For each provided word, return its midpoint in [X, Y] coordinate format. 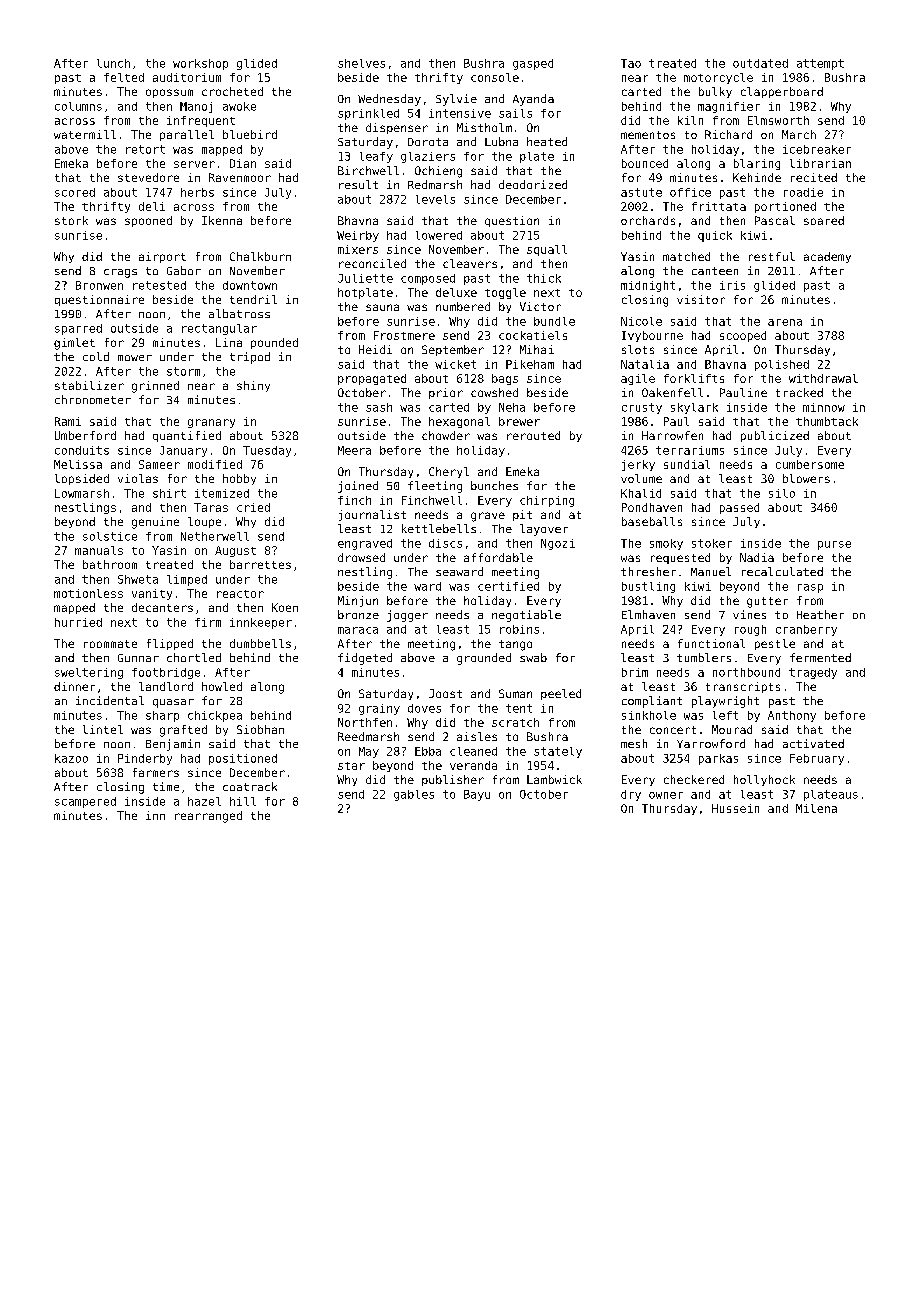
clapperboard [782, 92]
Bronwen [99, 285]
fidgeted [365, 659]
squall [547, 250]
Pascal [775, 220]
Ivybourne [652, 336]
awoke [239, 106]
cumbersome [810, 464]
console [495, 77]
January [183, 451]
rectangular [219, 329]
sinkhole [649, 715]
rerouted [533, 435]
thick [544, 278]
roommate [110, 644]
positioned [243, 759]
